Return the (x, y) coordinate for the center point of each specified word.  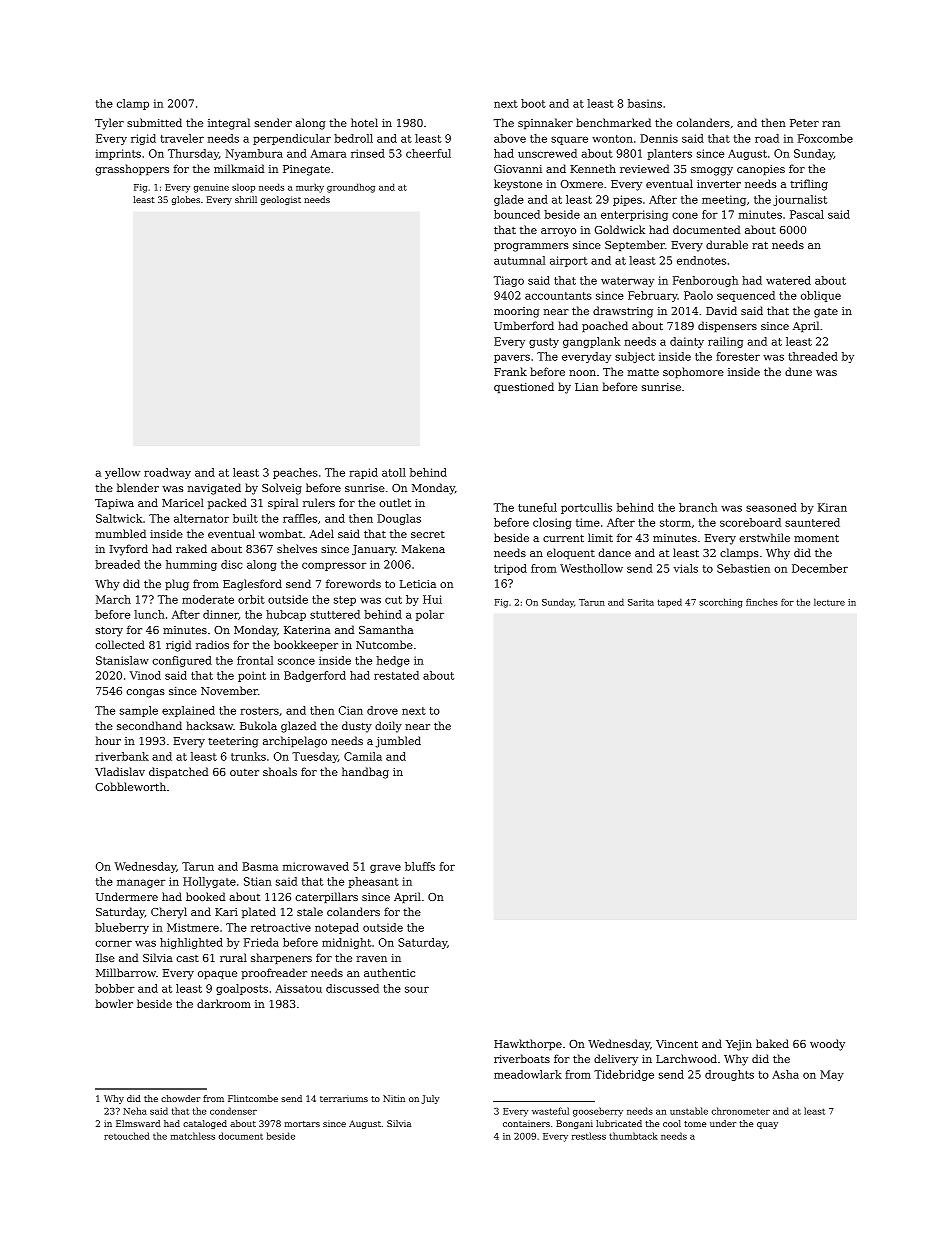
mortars (302, 1124)
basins (645, 103)
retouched (127, 1136)
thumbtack (633, 1136)
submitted (154, 122)
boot (533, 103)
